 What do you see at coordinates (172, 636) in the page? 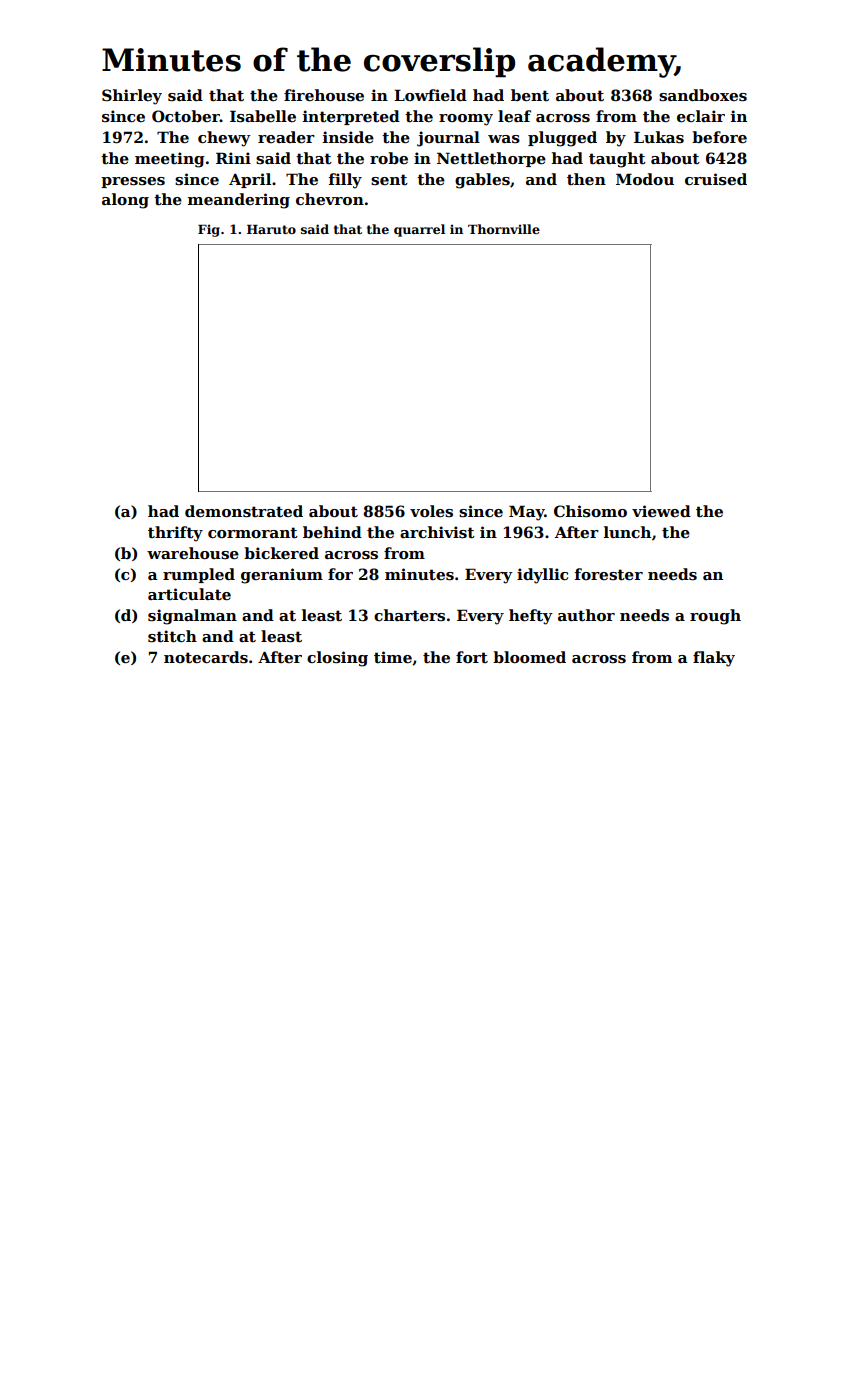
I see `stitch` at bounding box center [172, 636].
